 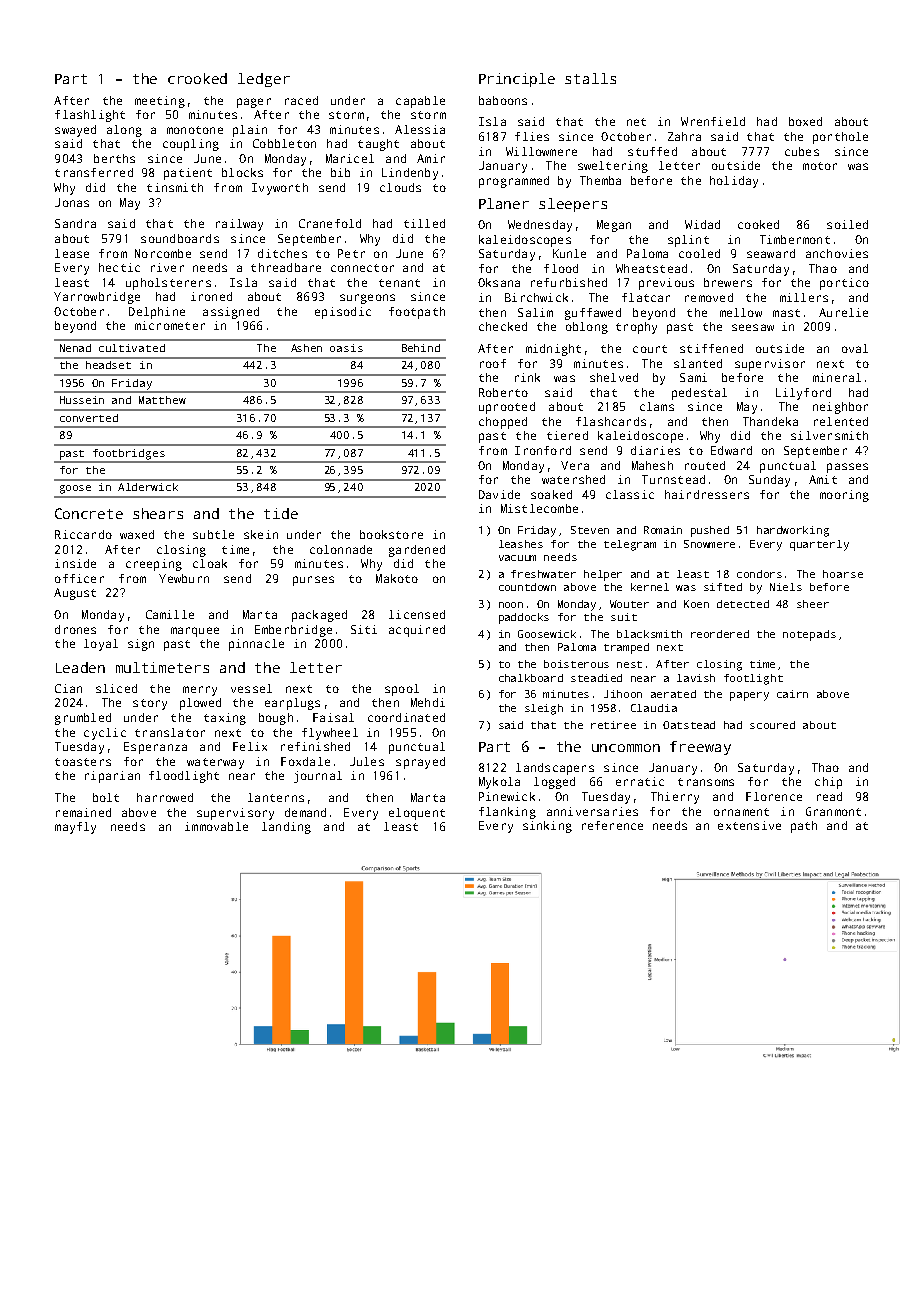 What do you see at coordinates (242, 172) in the page?
I see `blocks` at bounding box center [242, 172].
